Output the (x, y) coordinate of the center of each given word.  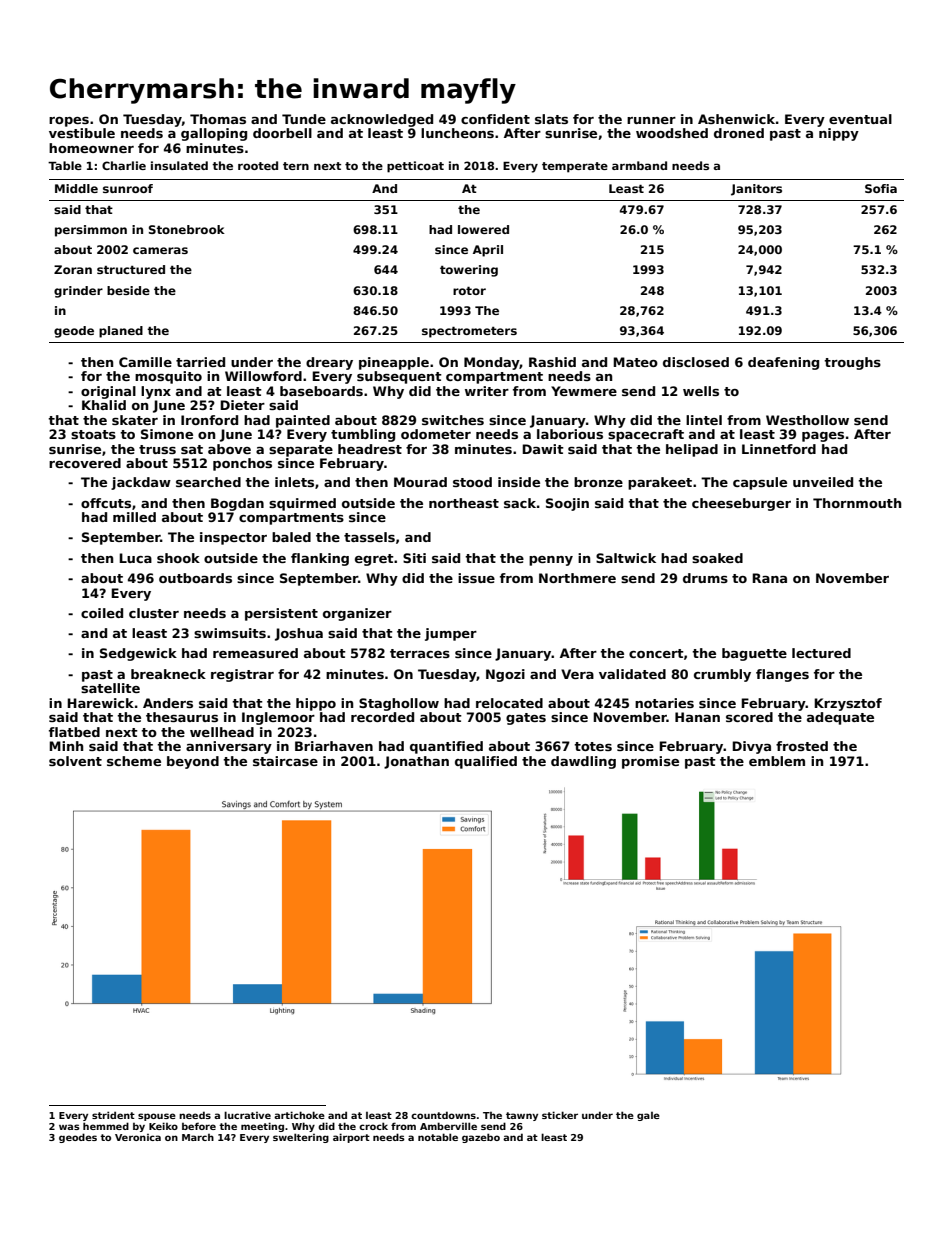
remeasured (255, 653)
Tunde (304, 119)
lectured (821, 653)
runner (651, 120)
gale (648, 1116)
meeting (262, 1127)
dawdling (583, 762)
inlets (294, 482)
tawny (522, 1116)
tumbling (363, 435)
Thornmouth (857, 503)
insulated (179, 165)
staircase (285, 761)
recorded (382, 717)
